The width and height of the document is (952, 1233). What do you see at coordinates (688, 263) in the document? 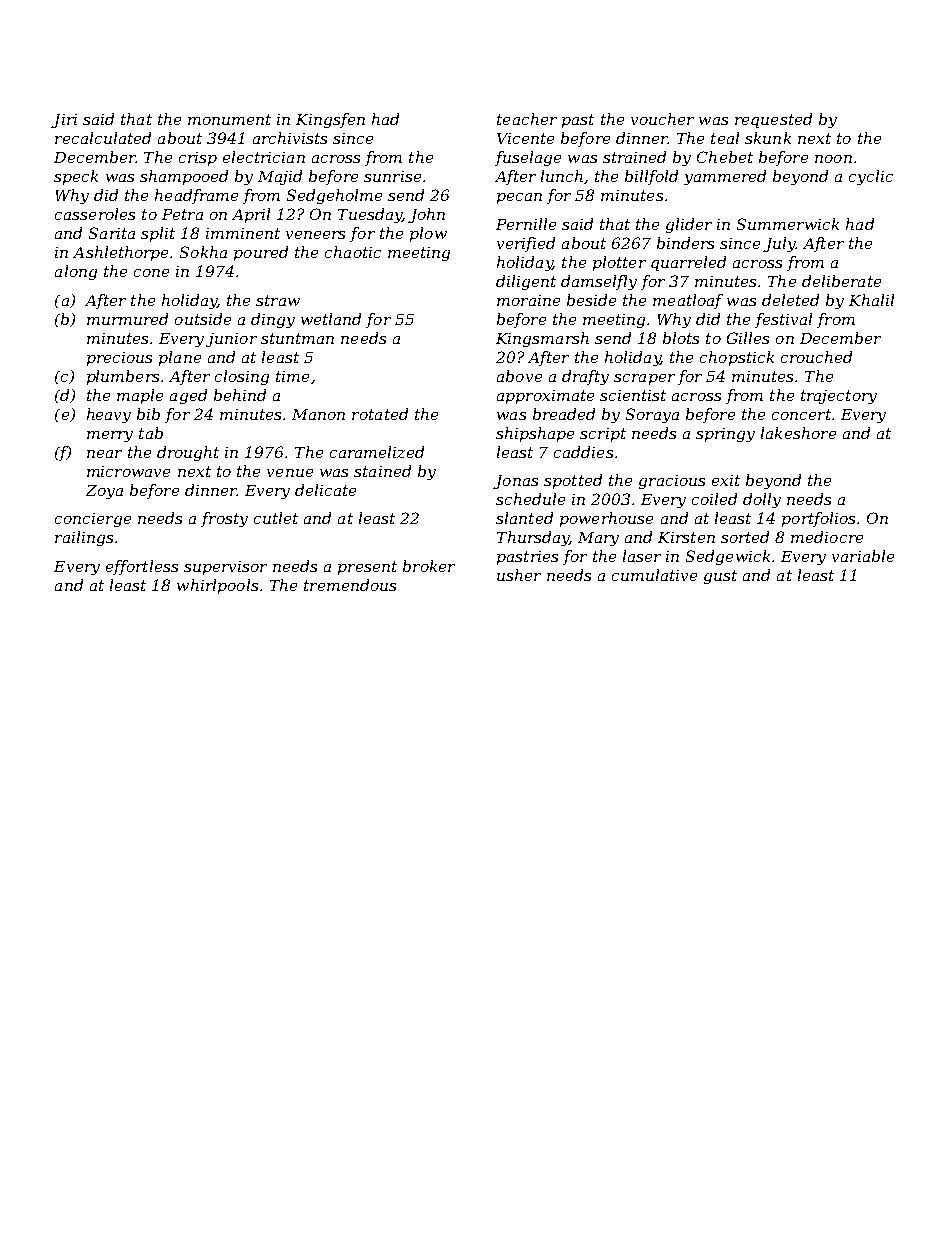
I see `quarreled` at bounding box center [688, 263].
